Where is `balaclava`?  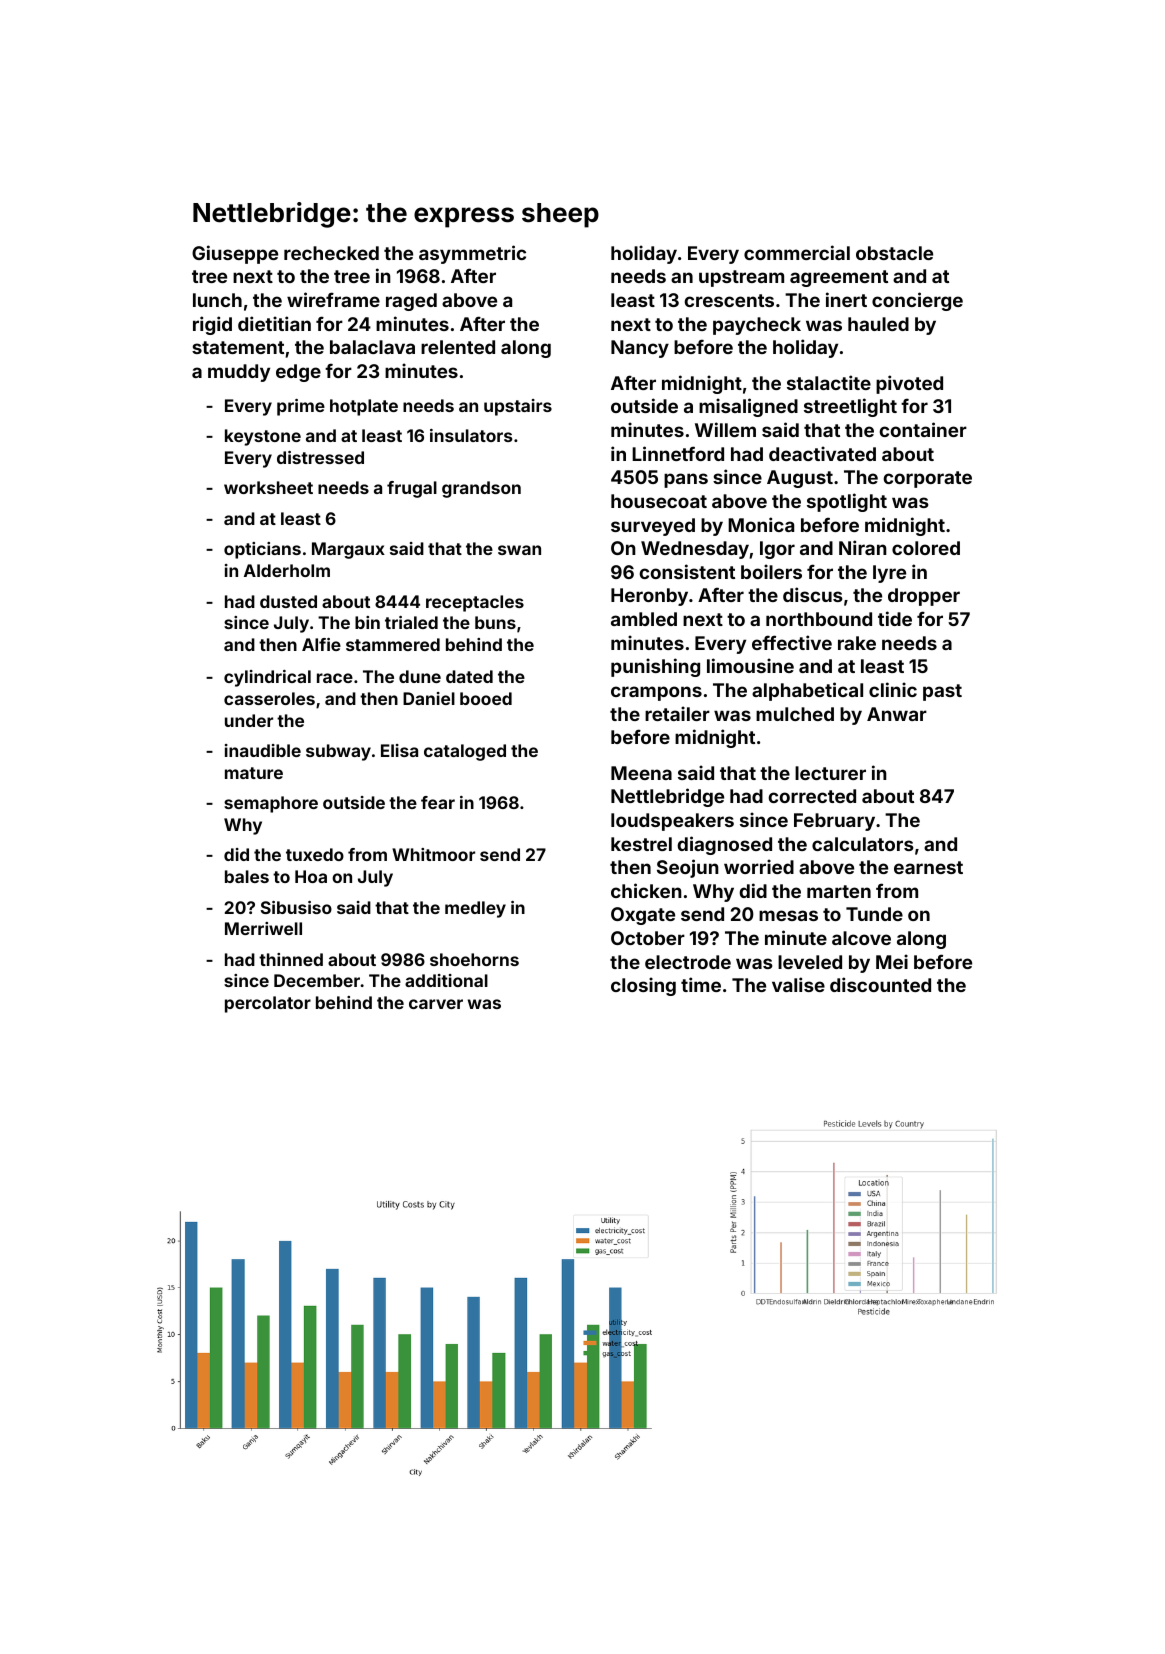 balaclava is located at coordinates (372, 347).
